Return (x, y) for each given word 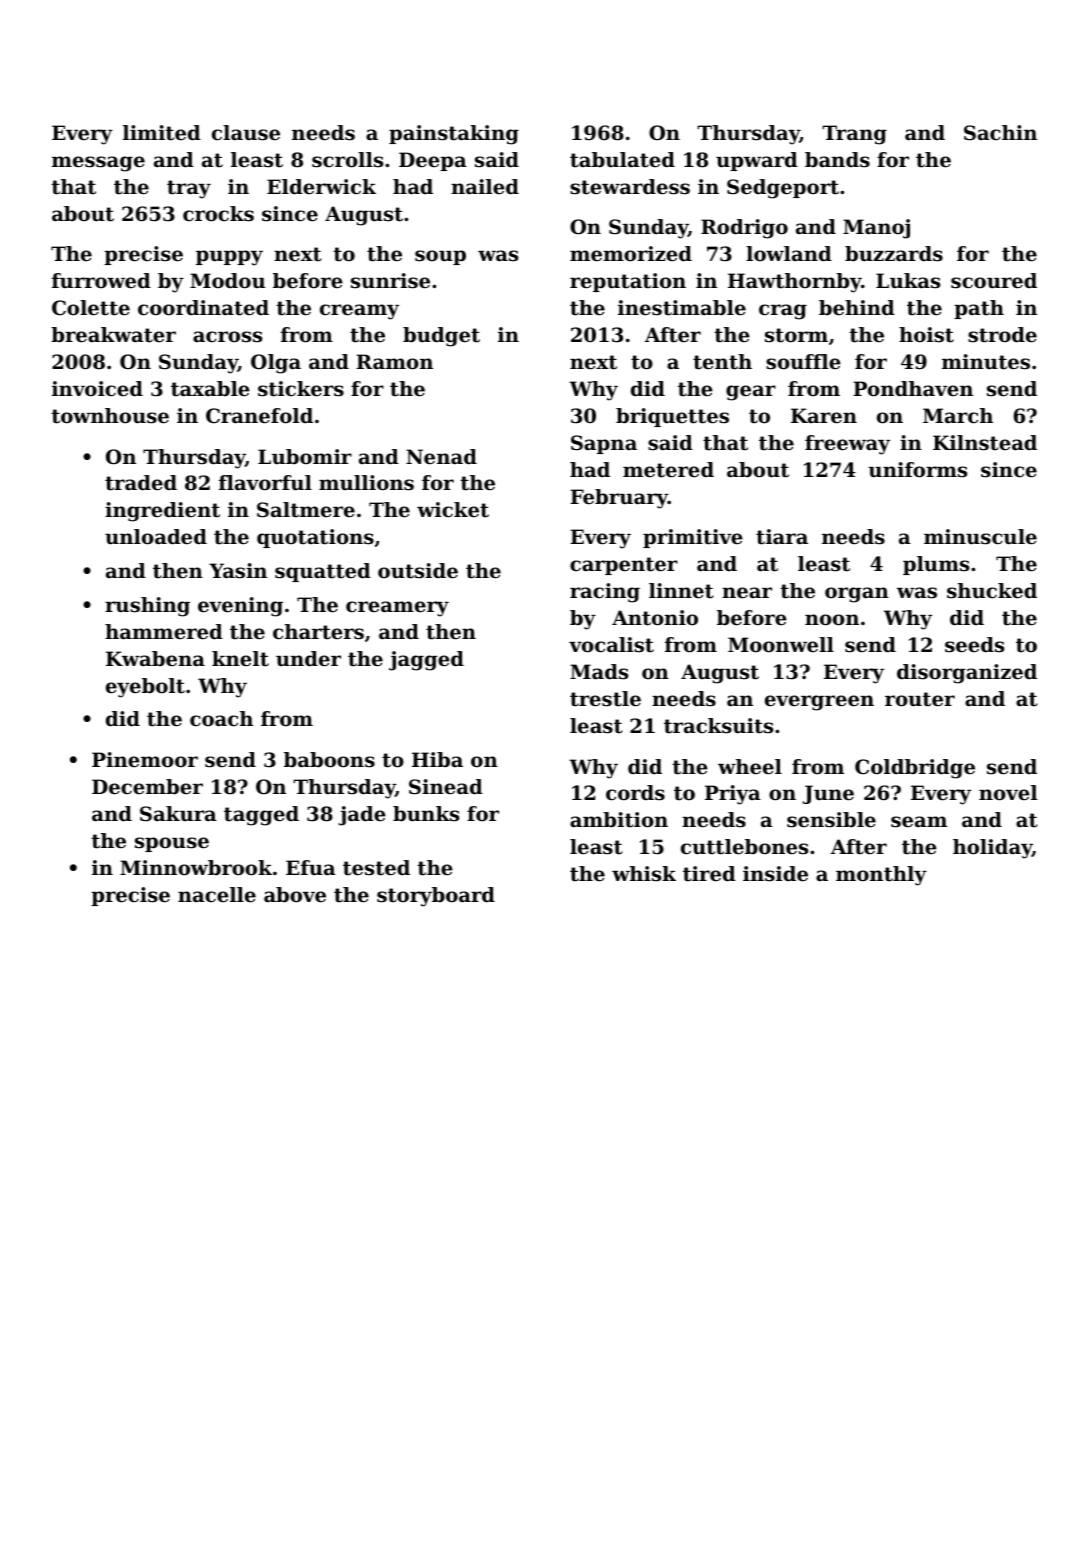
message (98, 164)
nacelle (217, 895)
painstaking (454, 135)
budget (441, 337)
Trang (854, 135)
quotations (315, 538)
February (619, 499)
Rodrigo (744, 229)
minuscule (980, 537)
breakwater (113, 335)
